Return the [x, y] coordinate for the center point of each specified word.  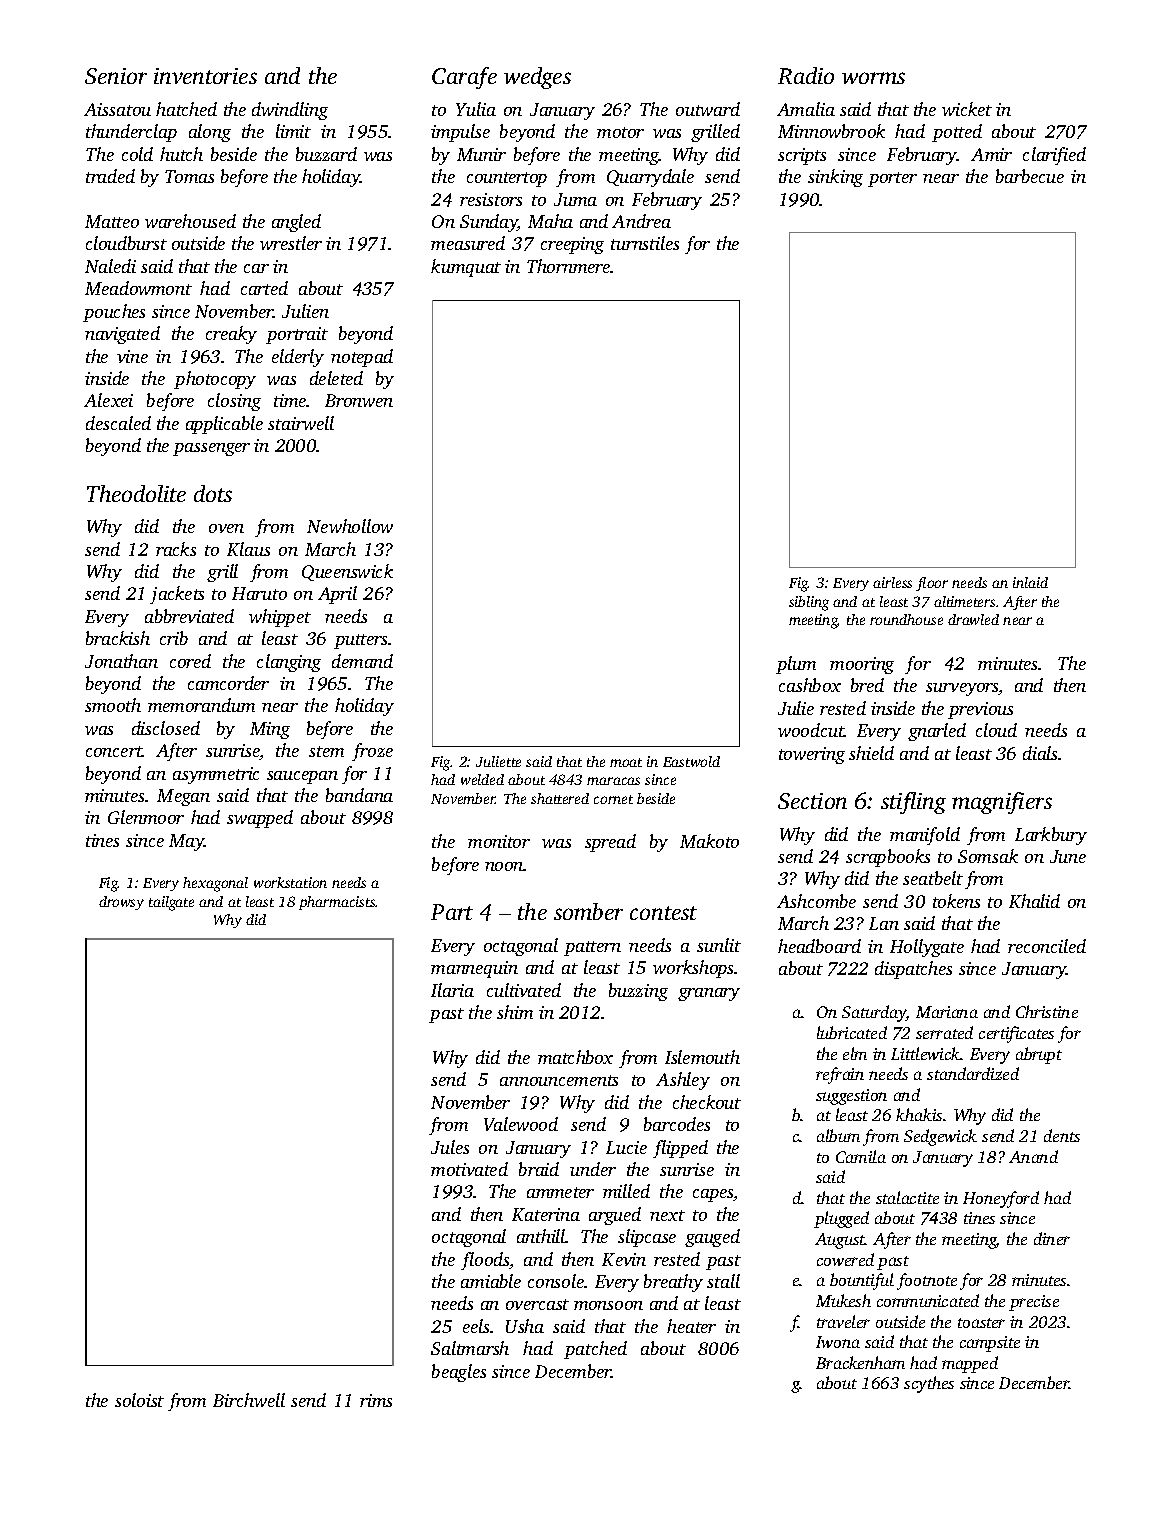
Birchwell [249, 1400]
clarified [1054, 156]
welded [482, 779]
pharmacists [337, 903]
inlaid [1030, 582]
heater [691, 1326]
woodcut [811, 730]
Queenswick [347, 572]
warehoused [190, 221]
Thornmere [569, 266]
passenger [211, 449]
